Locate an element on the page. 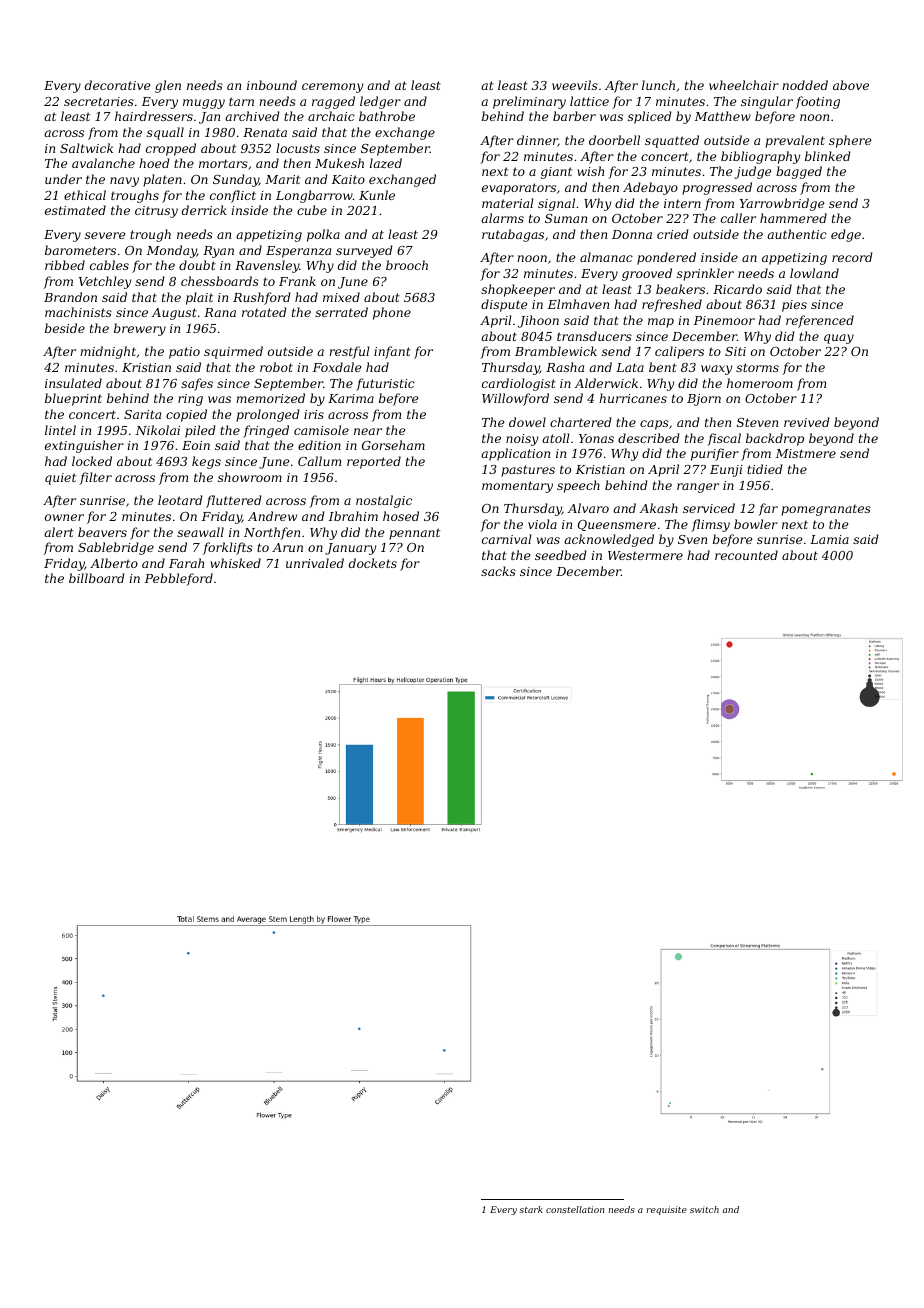 The height and width of the document is (1308, 924). dowel is located at coordinates (527, 422).
